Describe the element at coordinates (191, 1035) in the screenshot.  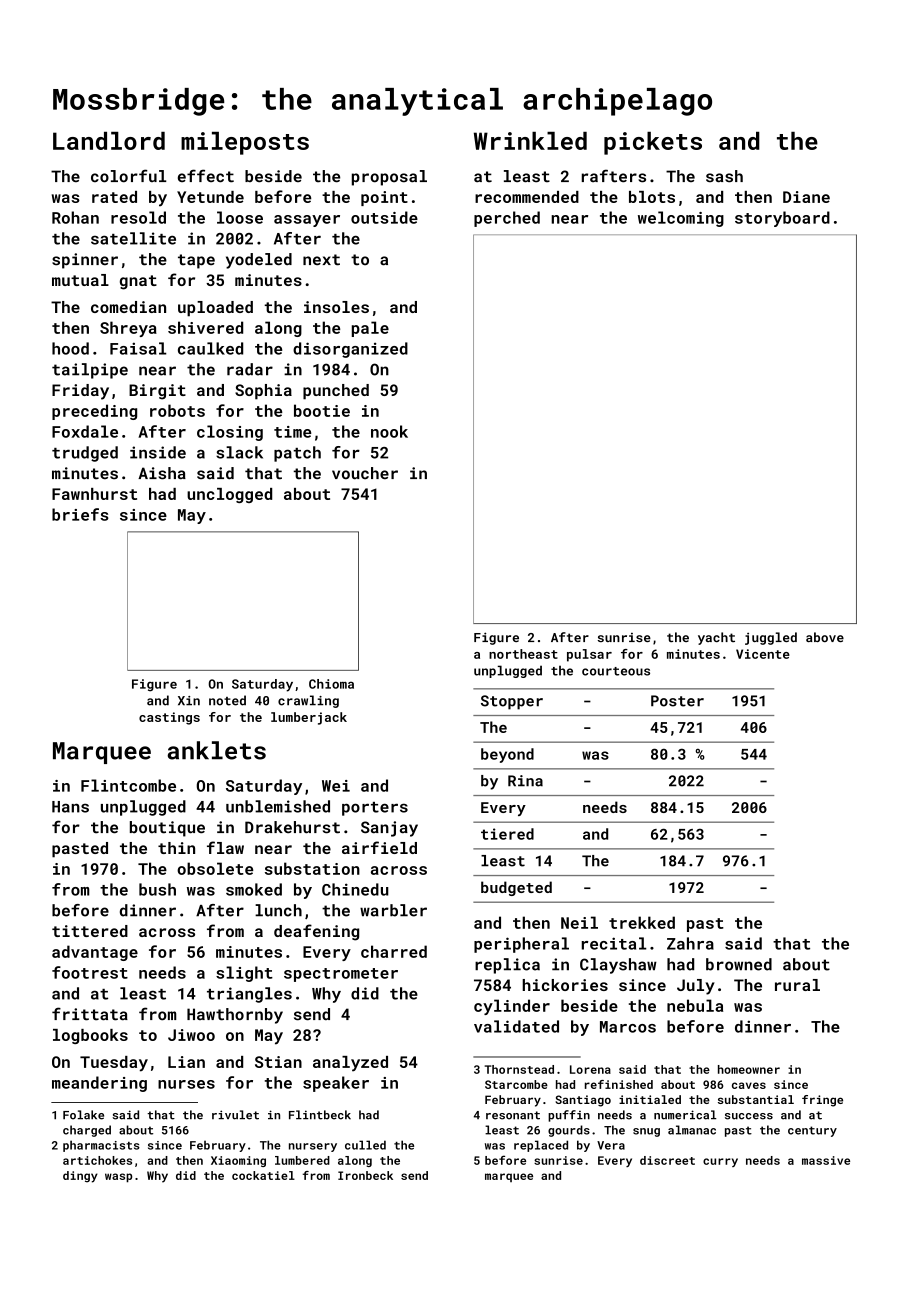
I see `Jiwoo` at that location.
